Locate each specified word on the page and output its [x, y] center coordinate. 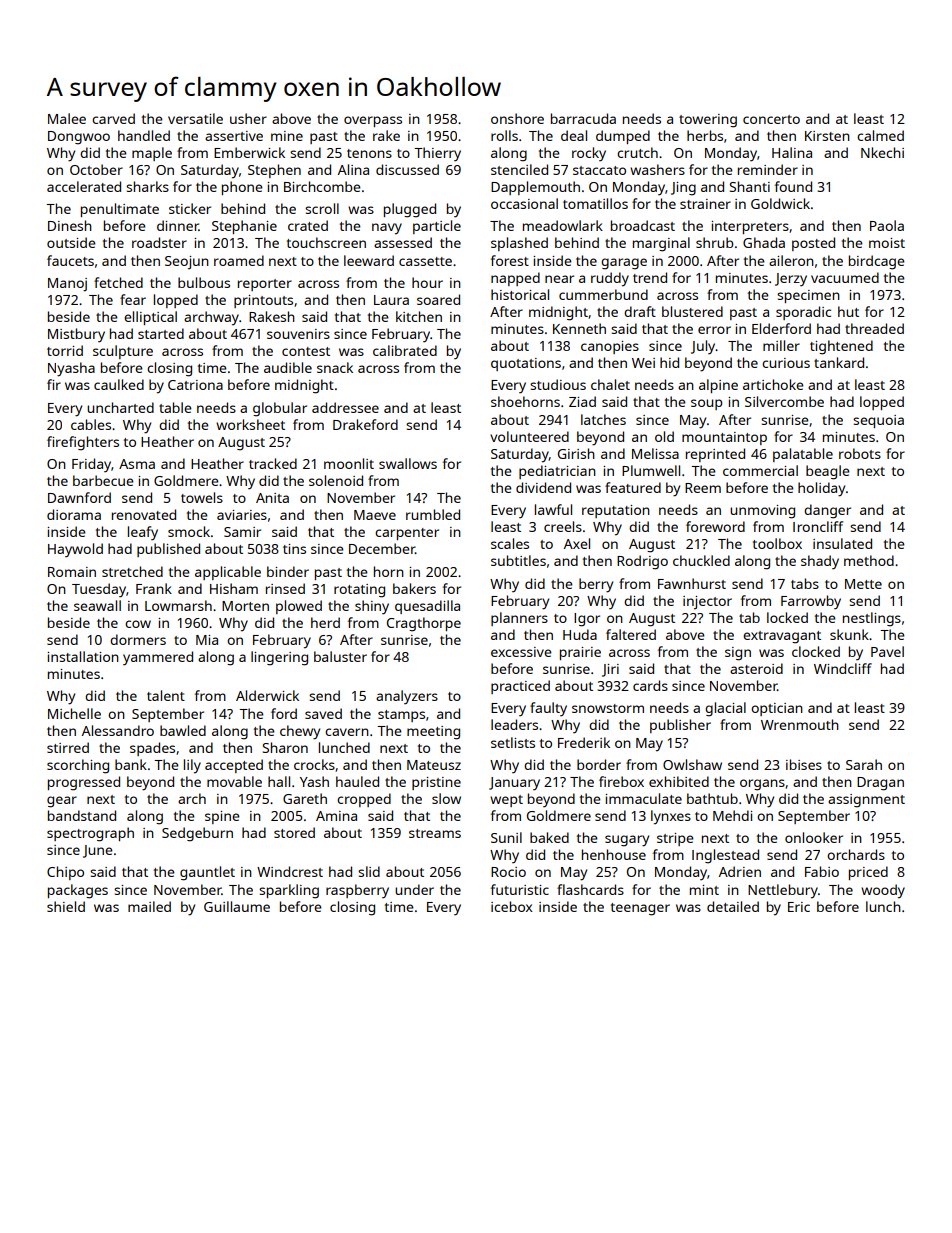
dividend [543, 487]
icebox [511, 906]
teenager [640, 909]
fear [133, 299]
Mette [863, 584]
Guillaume [237, 906]
